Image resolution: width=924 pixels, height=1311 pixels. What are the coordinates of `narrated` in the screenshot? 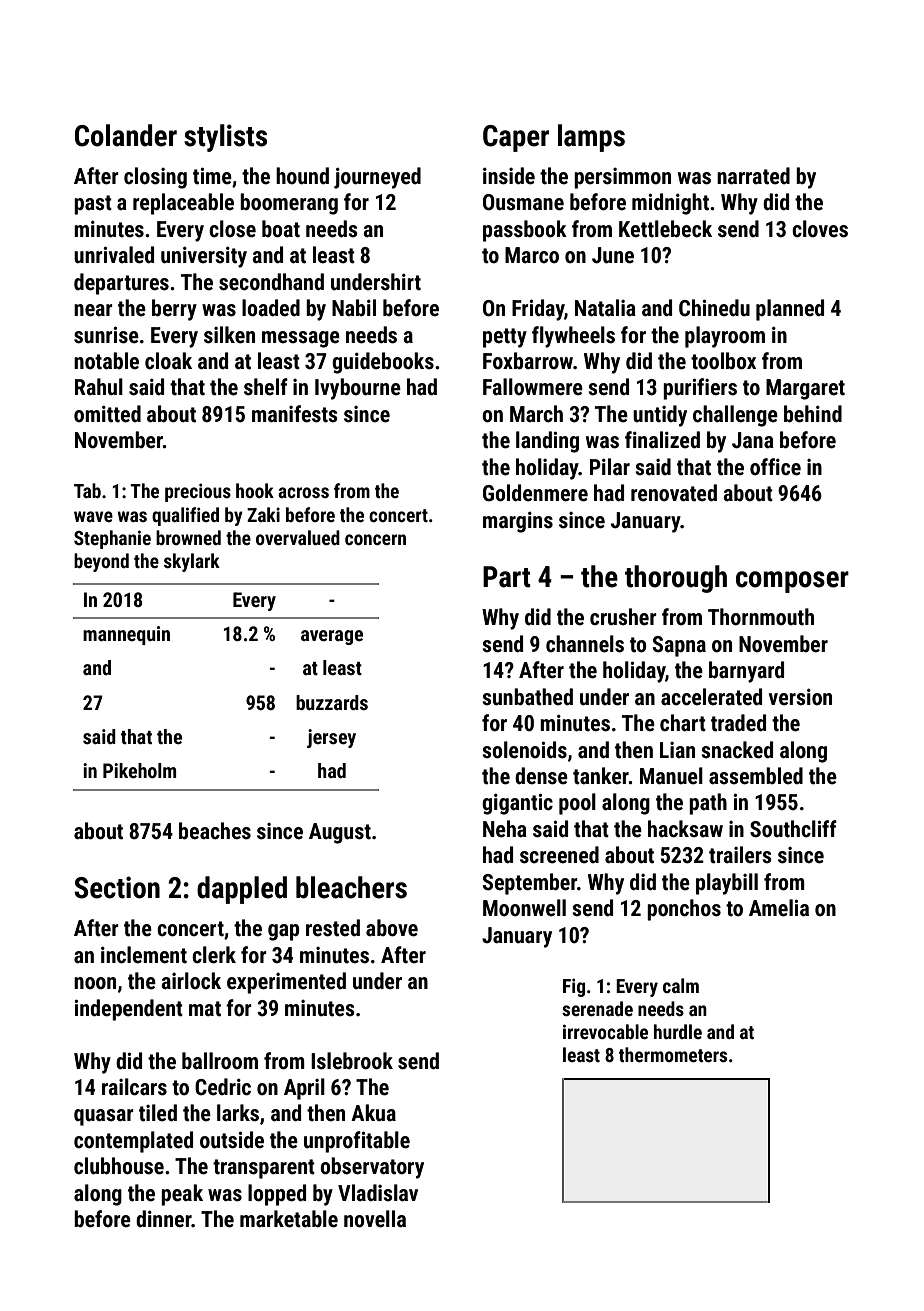 It's located at (753, 176).
